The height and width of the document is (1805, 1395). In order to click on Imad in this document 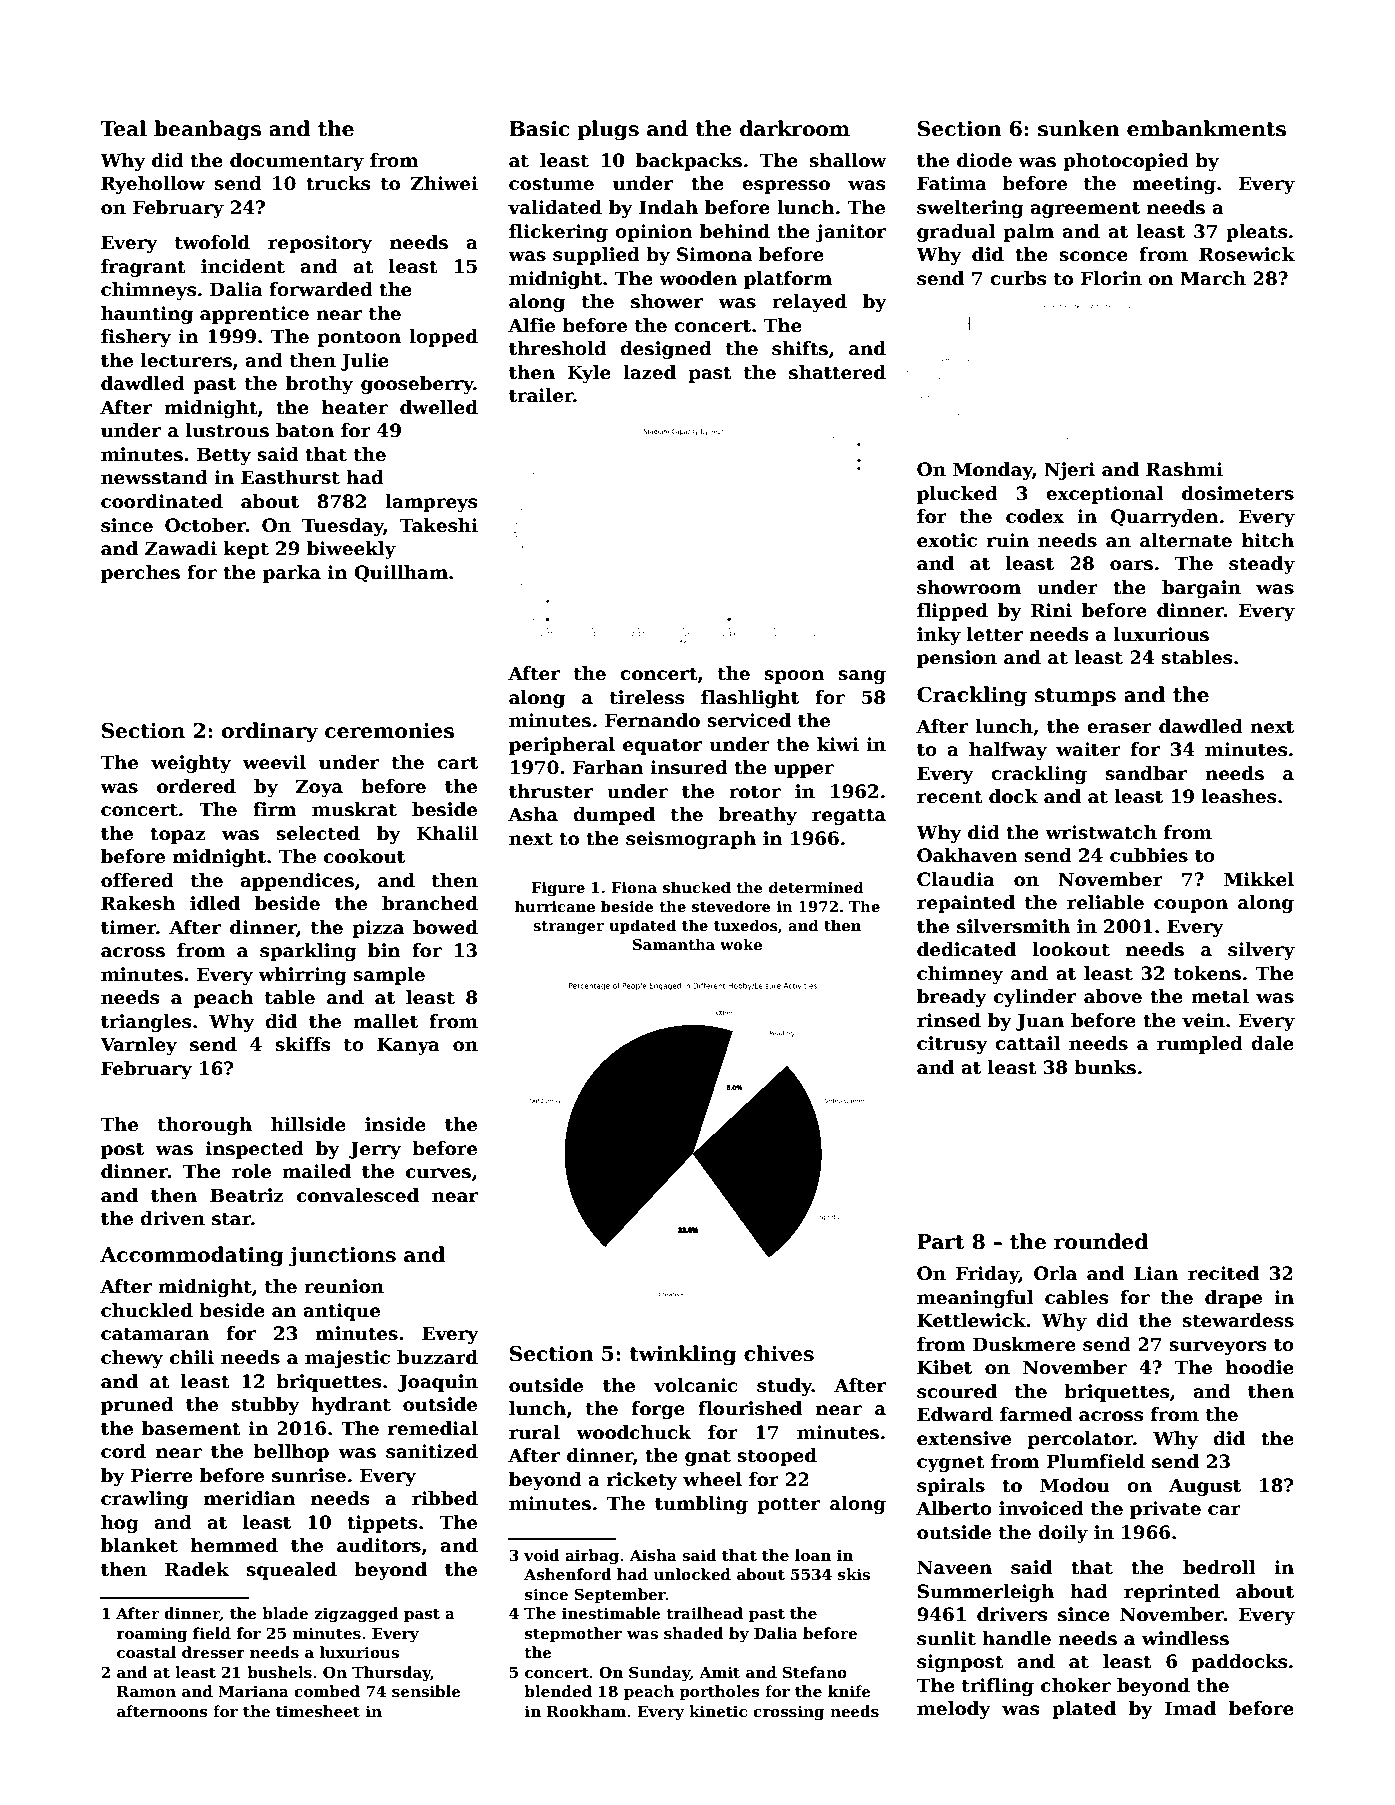, I will do `click(1190, 1708)`.
